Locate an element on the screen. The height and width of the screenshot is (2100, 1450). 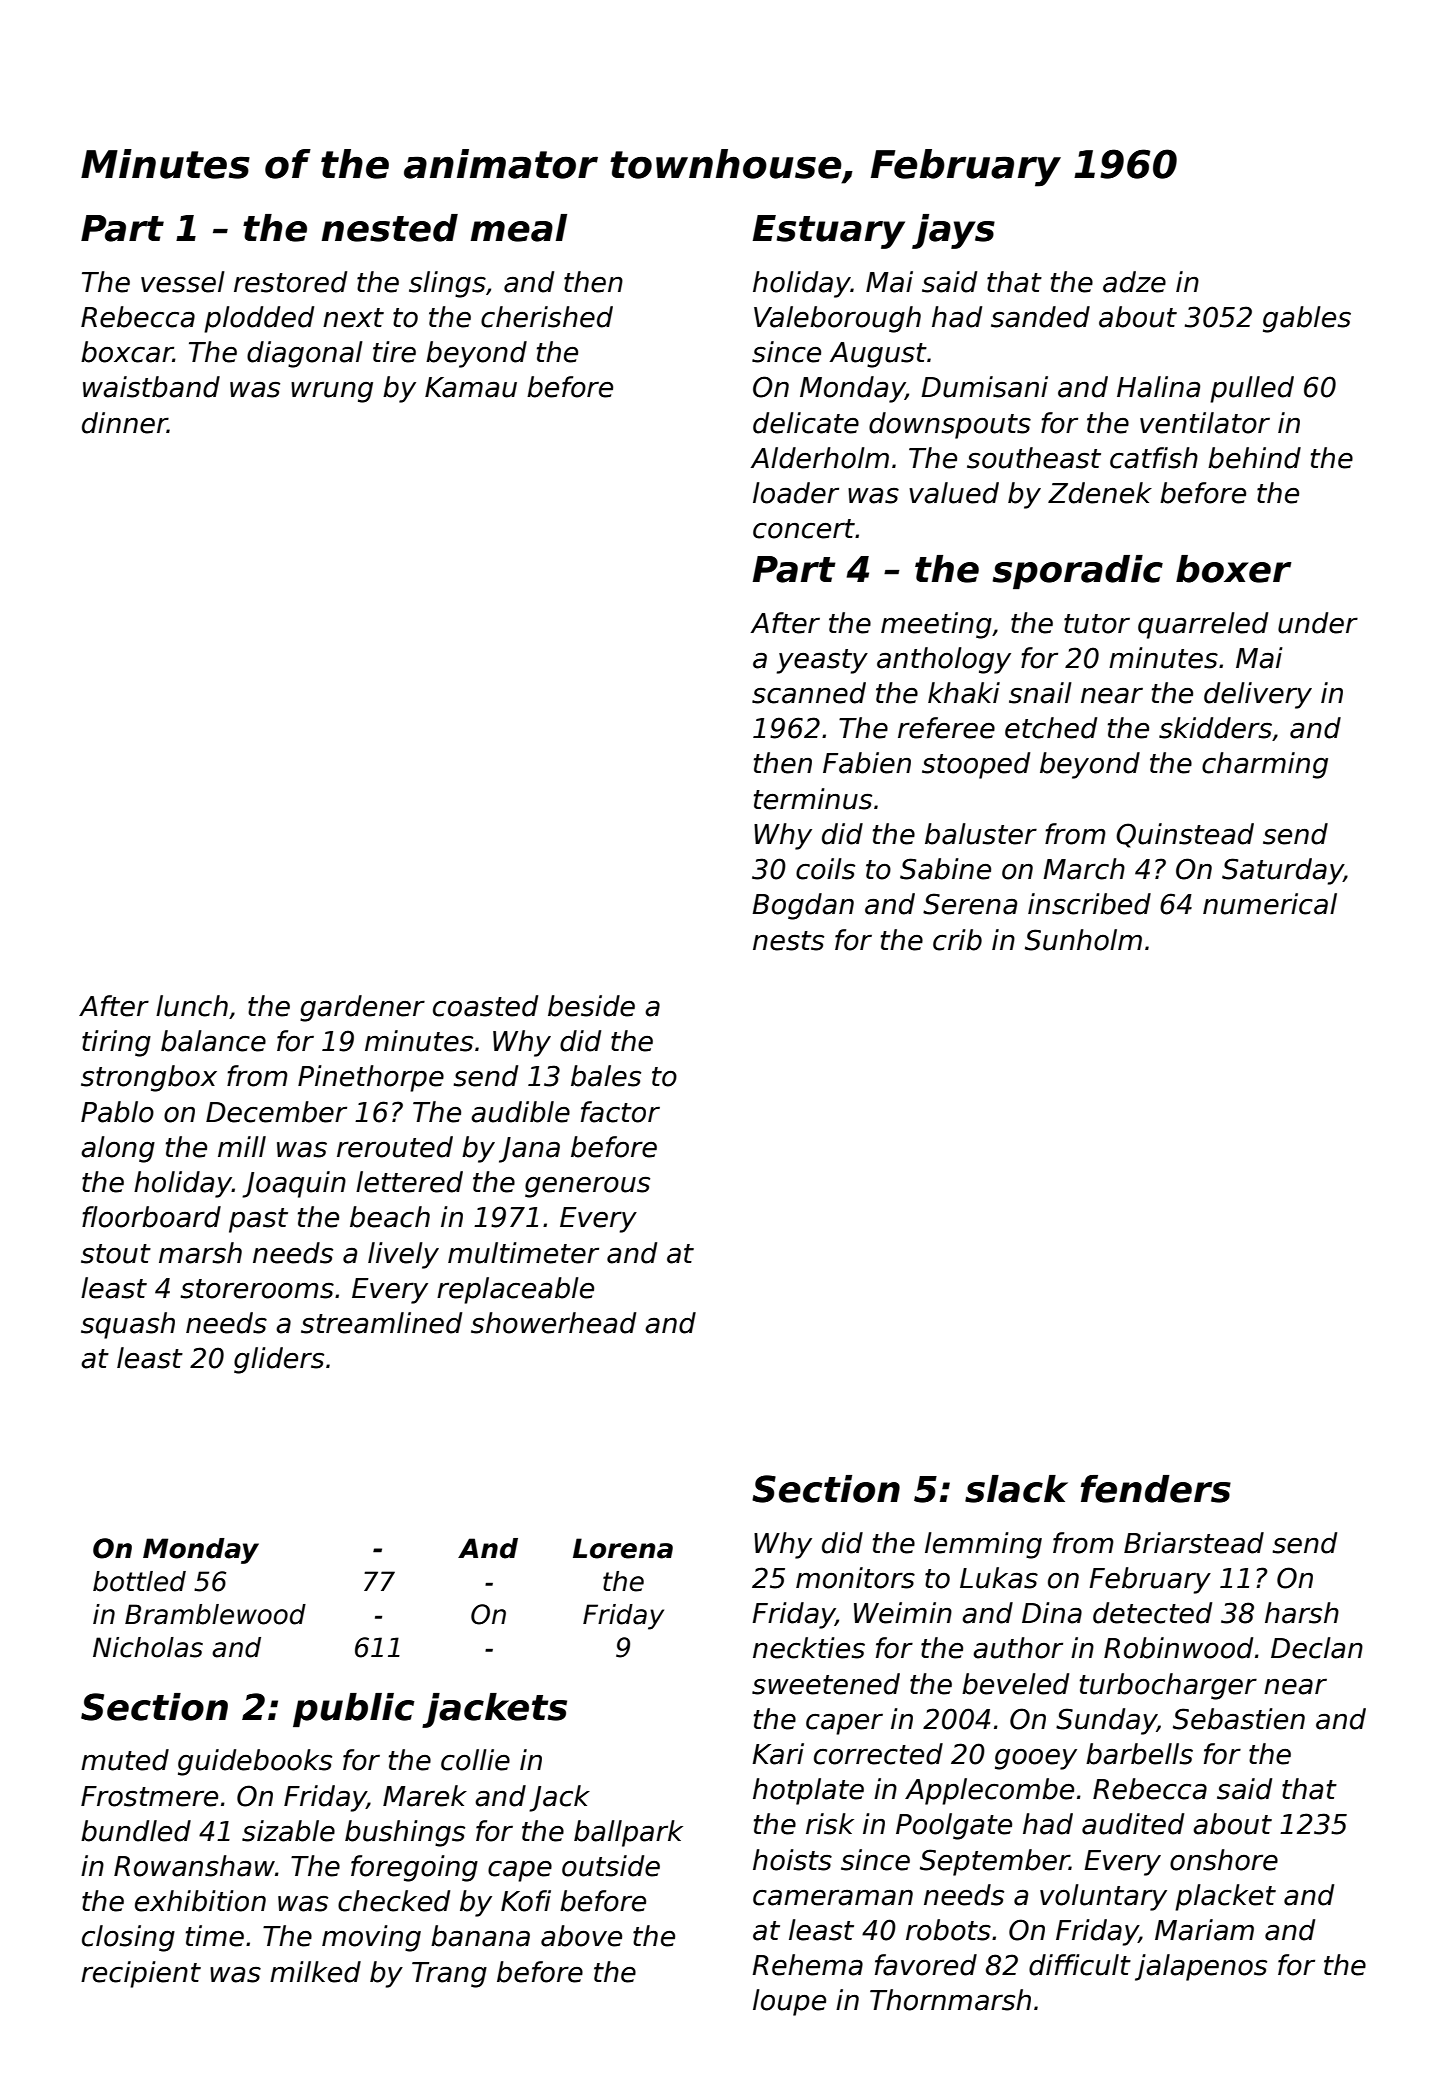
Lorena is located at coordinates (623, 1548).
